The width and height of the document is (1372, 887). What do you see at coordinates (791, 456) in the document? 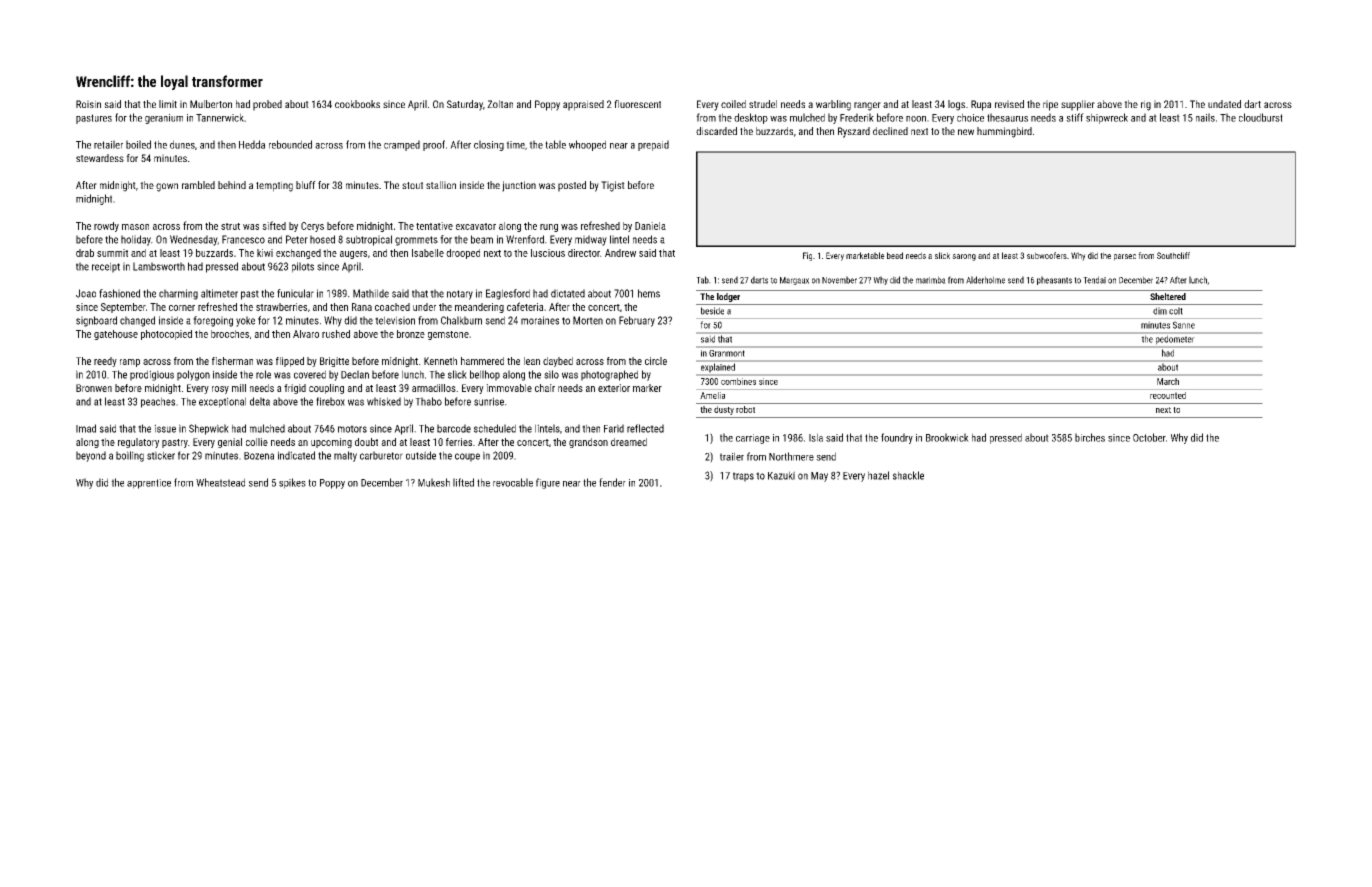
I see `Northmere` at bounding box center [791, 456].
